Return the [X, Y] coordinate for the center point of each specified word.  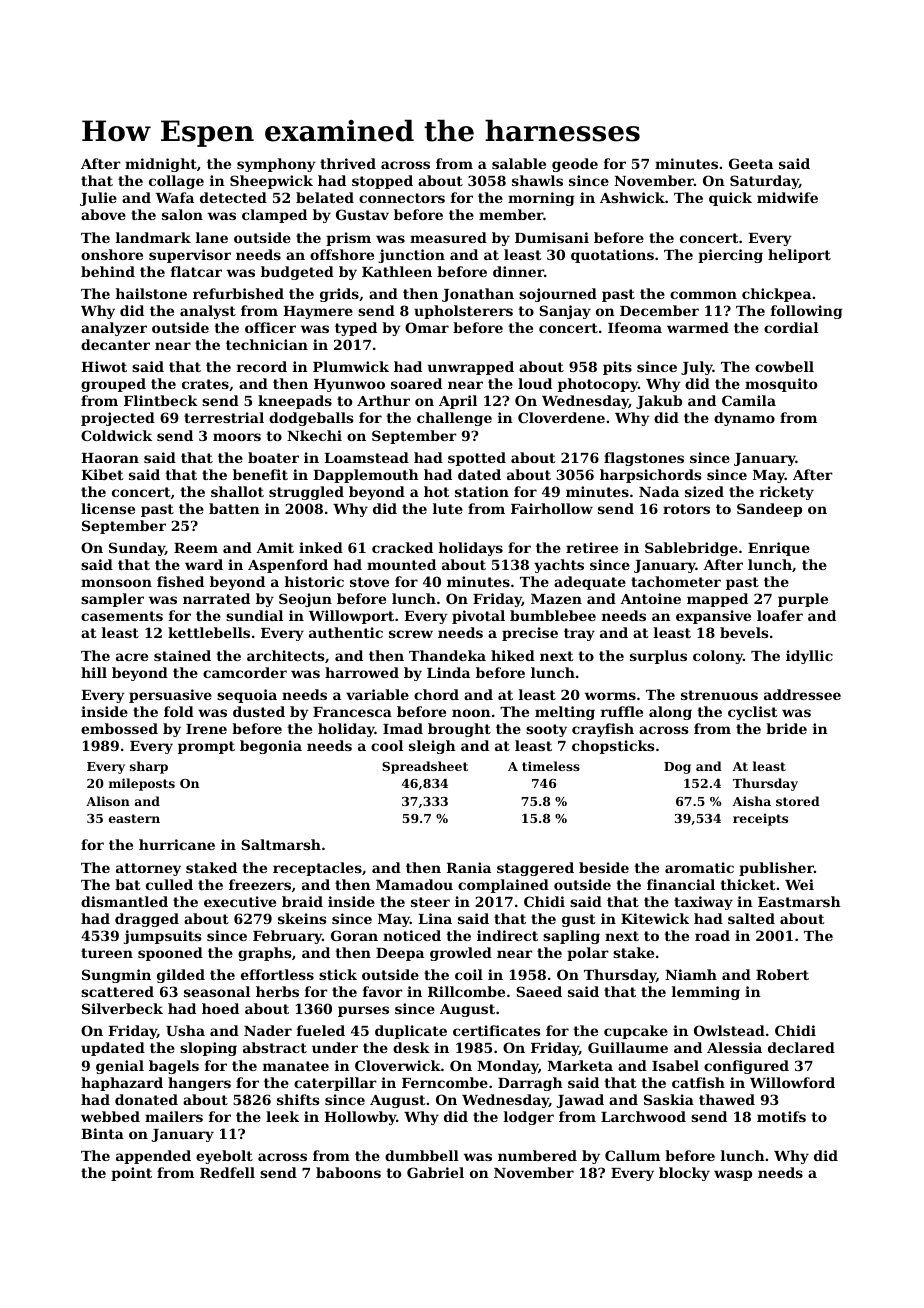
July [697, 368]
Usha [185, 1030]
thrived [348, 163]
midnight [161, 165]
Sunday [137, 549]
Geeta [751, 163]
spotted [477, 459]
